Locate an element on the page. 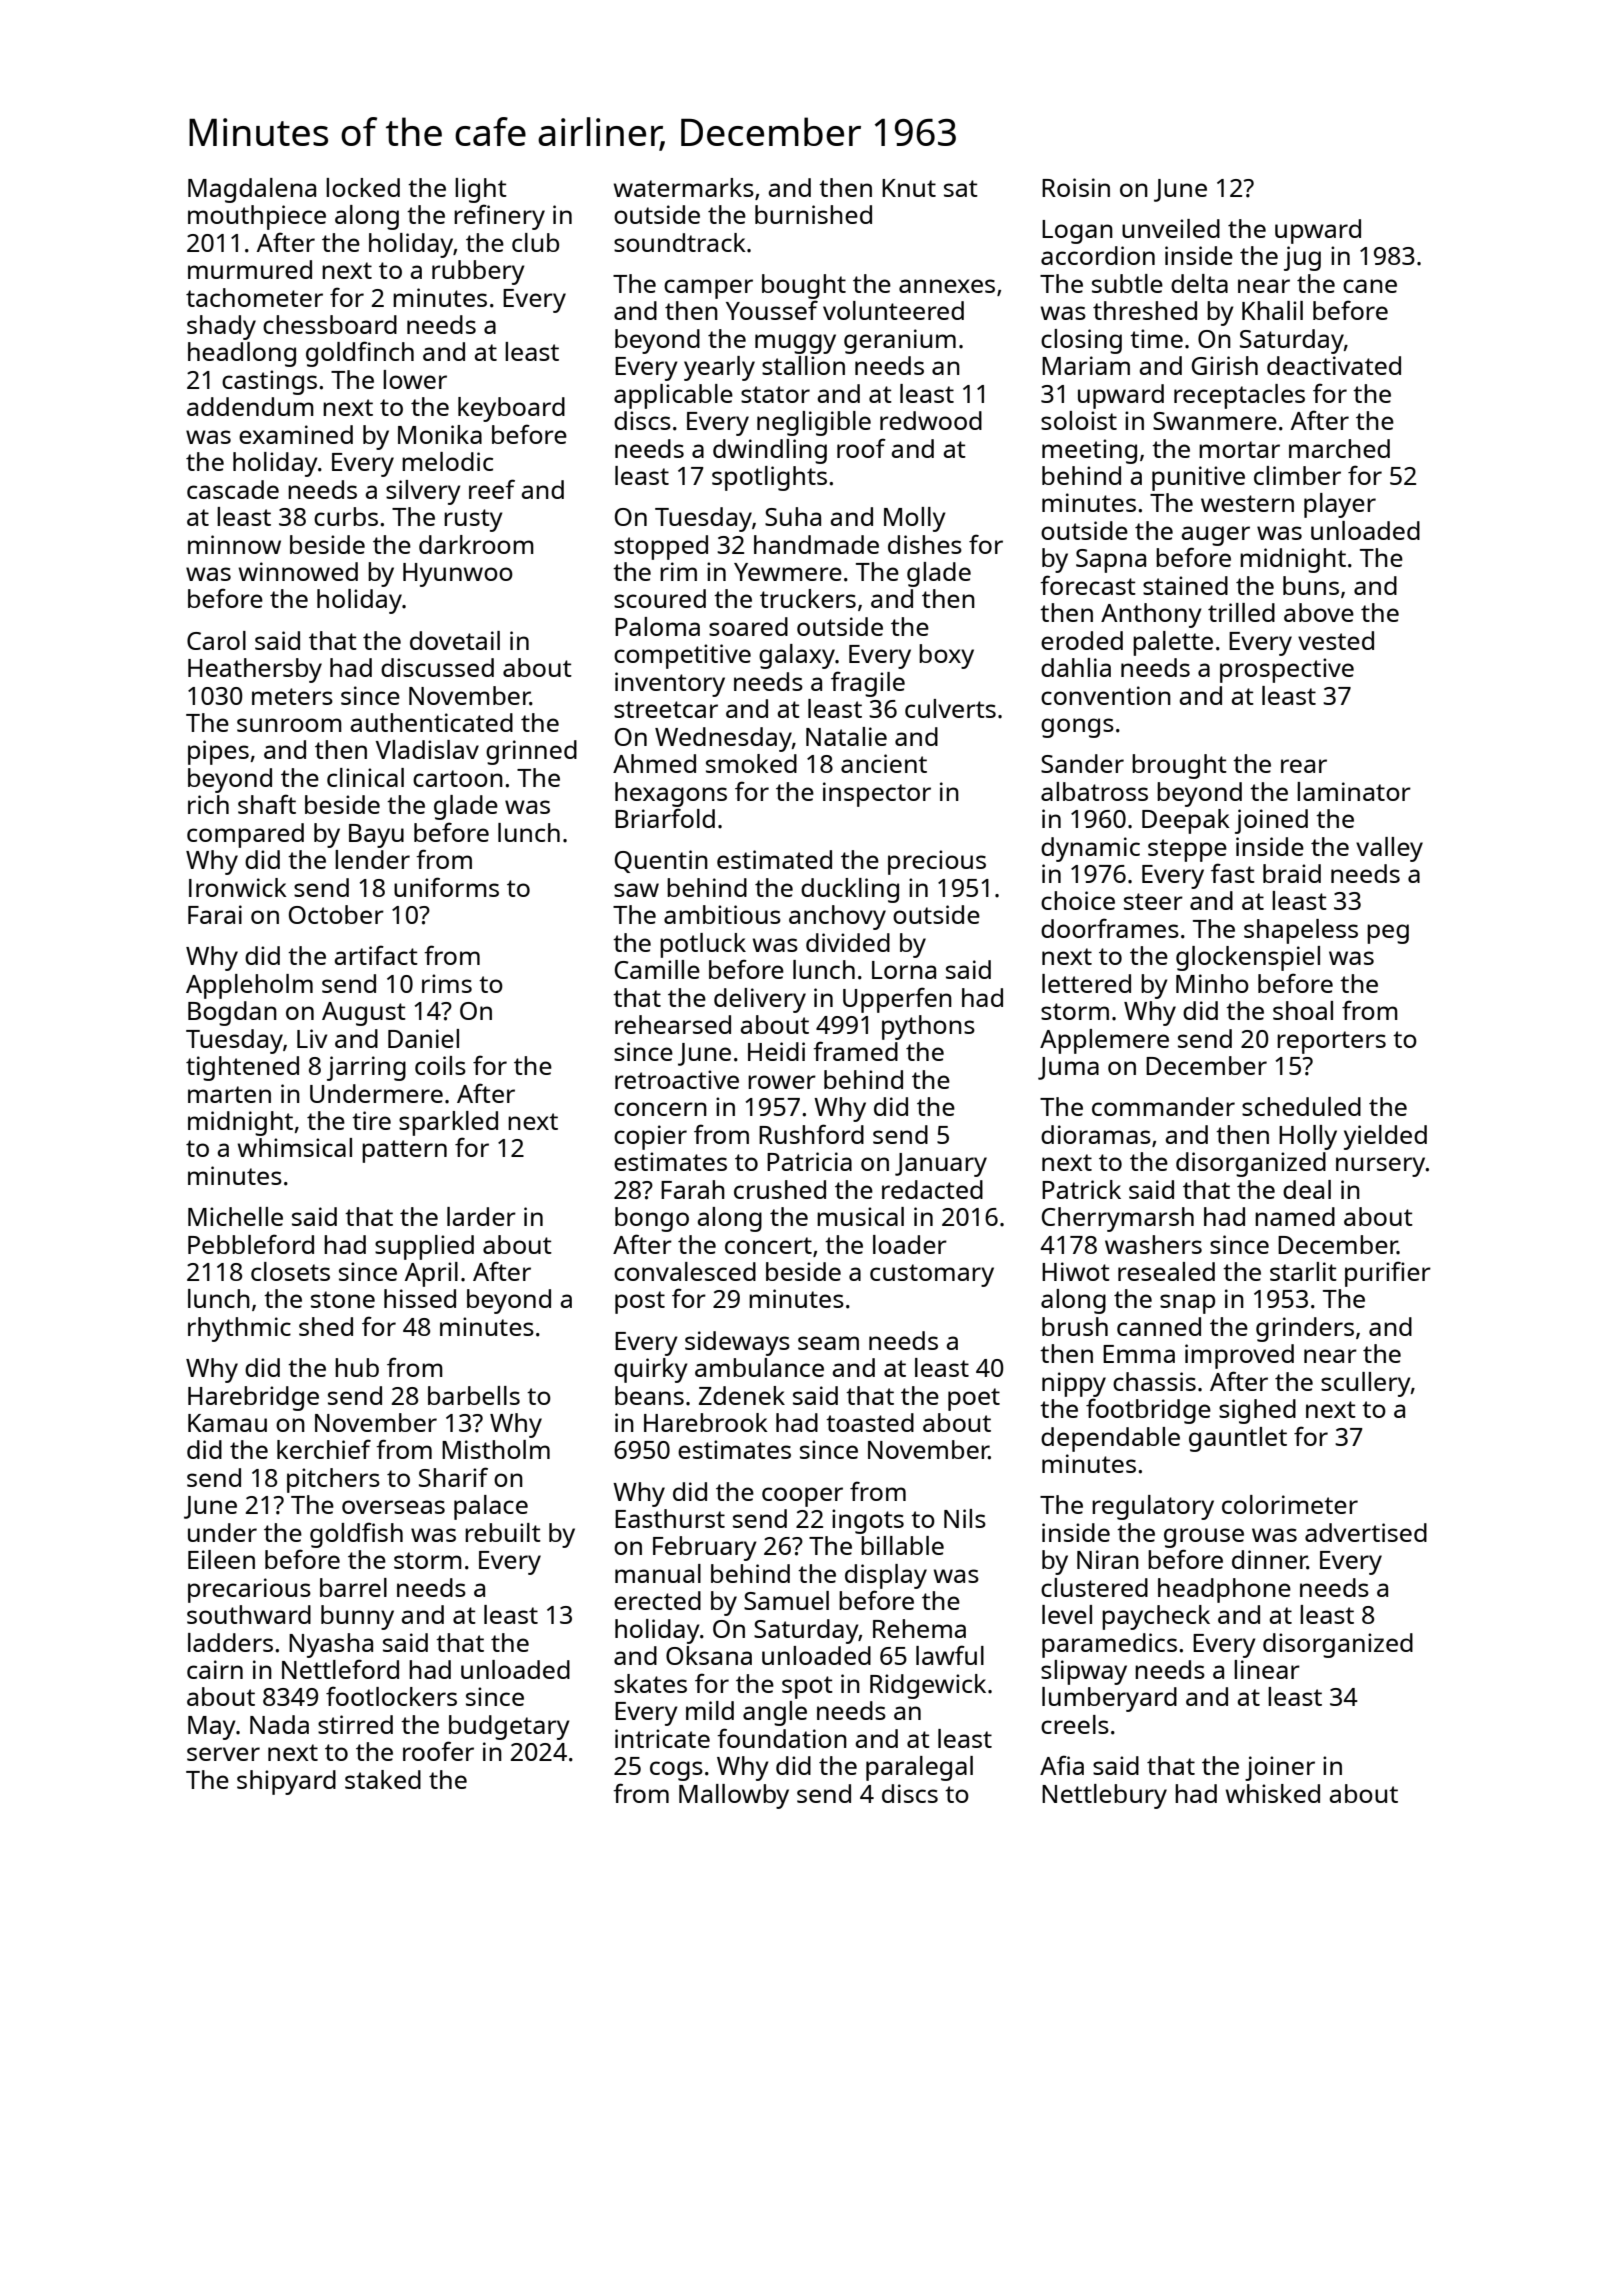  shady is located at coordinates (221, 327).
